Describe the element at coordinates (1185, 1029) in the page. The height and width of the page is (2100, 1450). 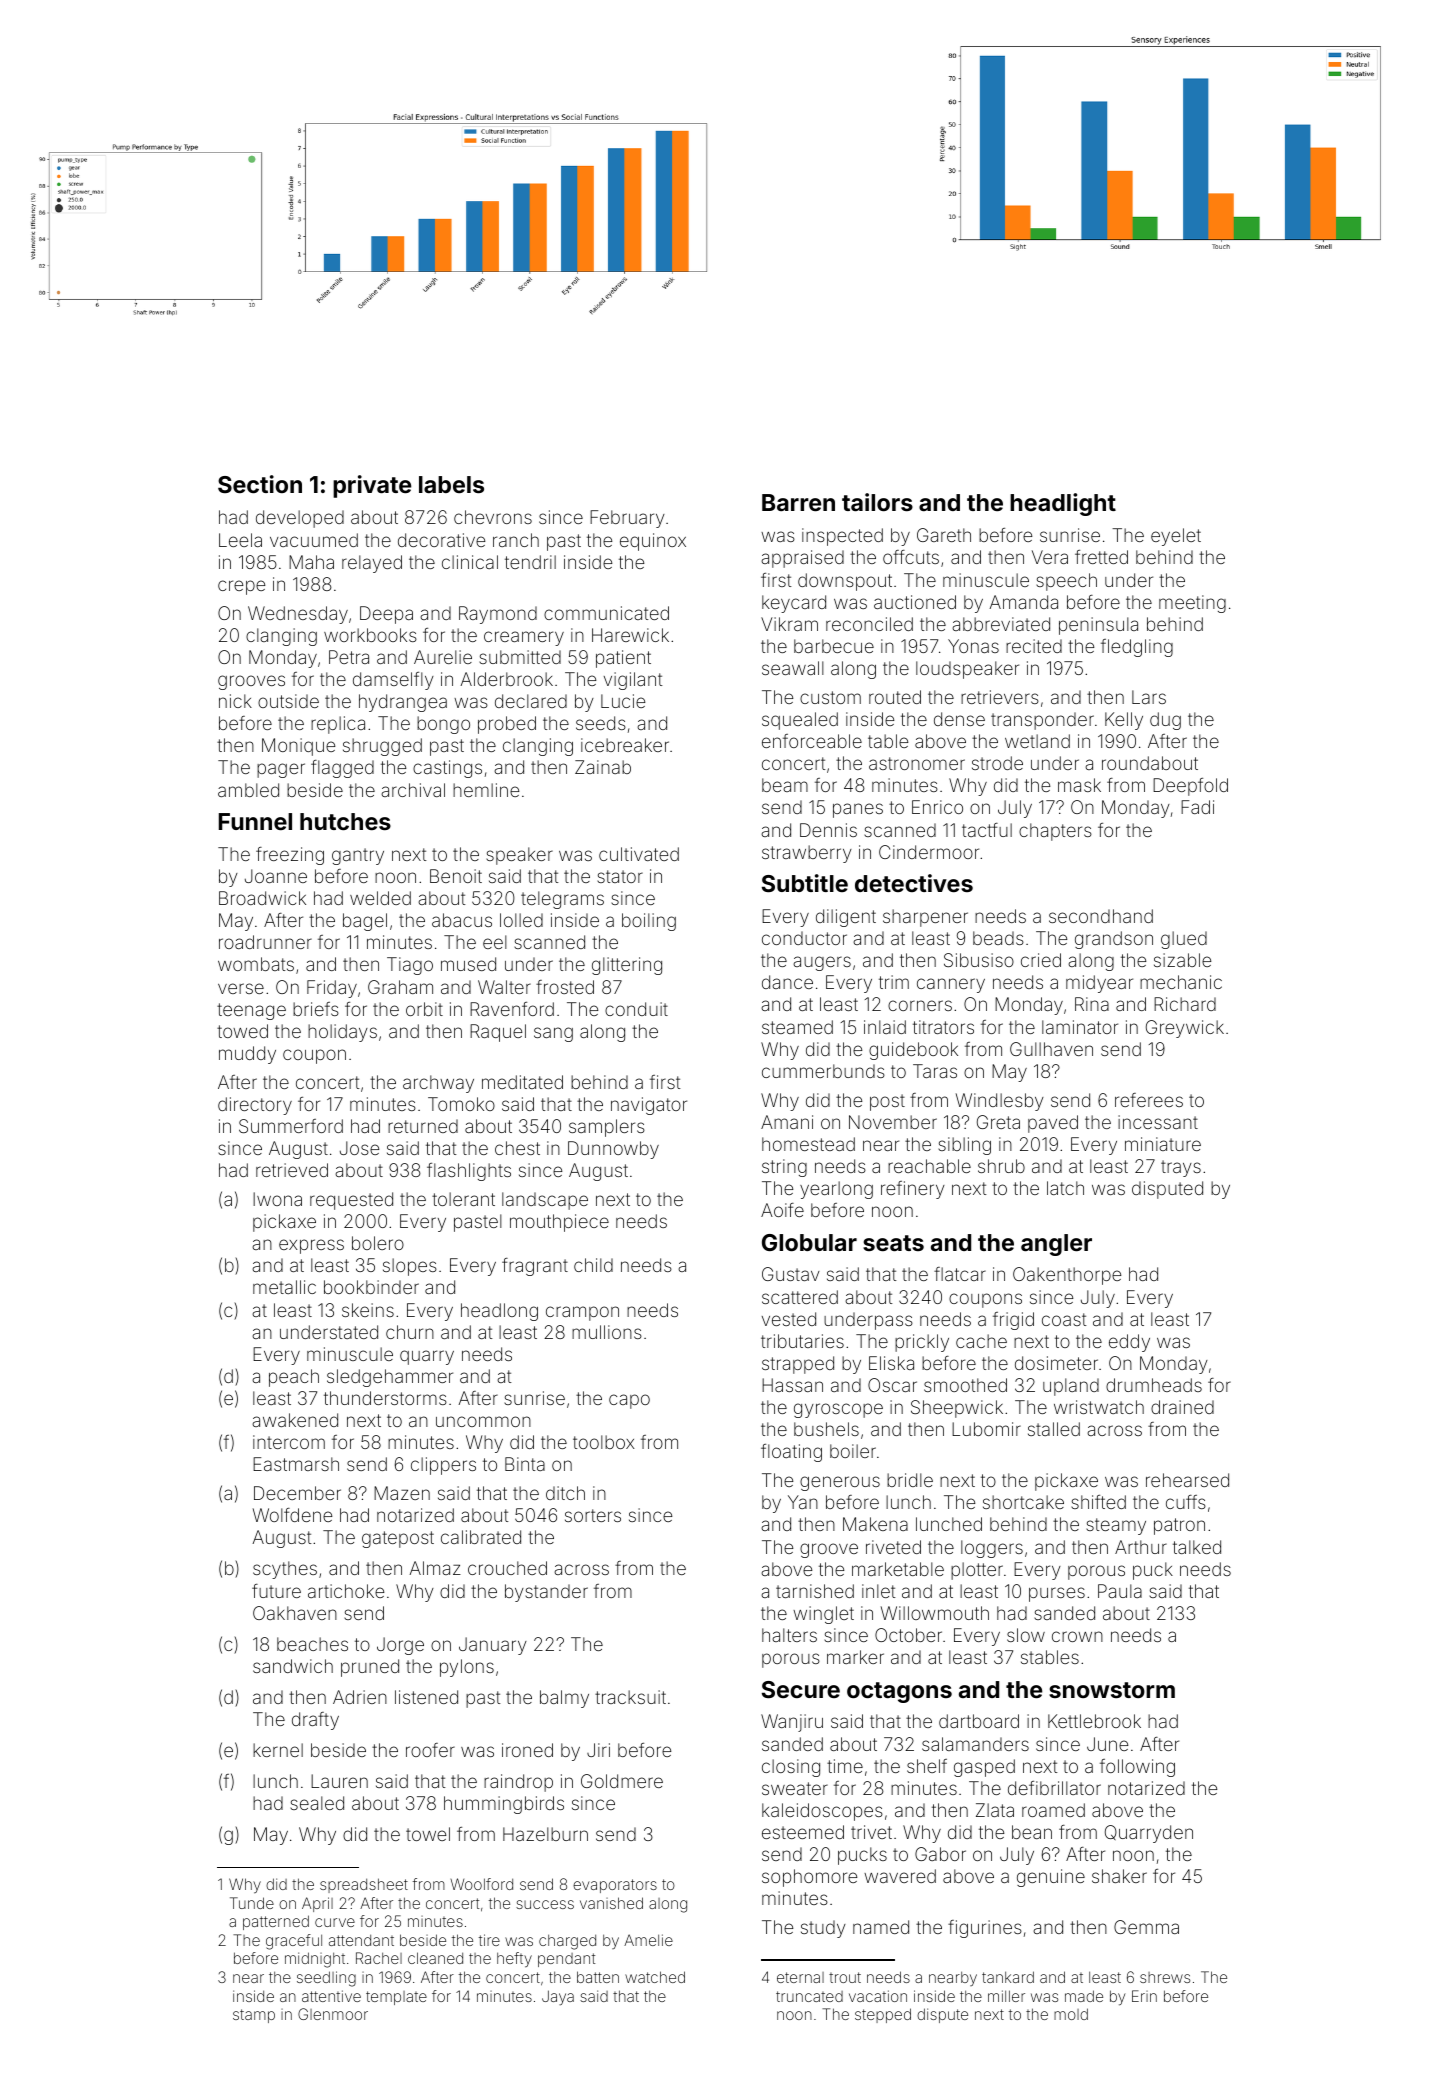
I see `Greywick` at that location.
